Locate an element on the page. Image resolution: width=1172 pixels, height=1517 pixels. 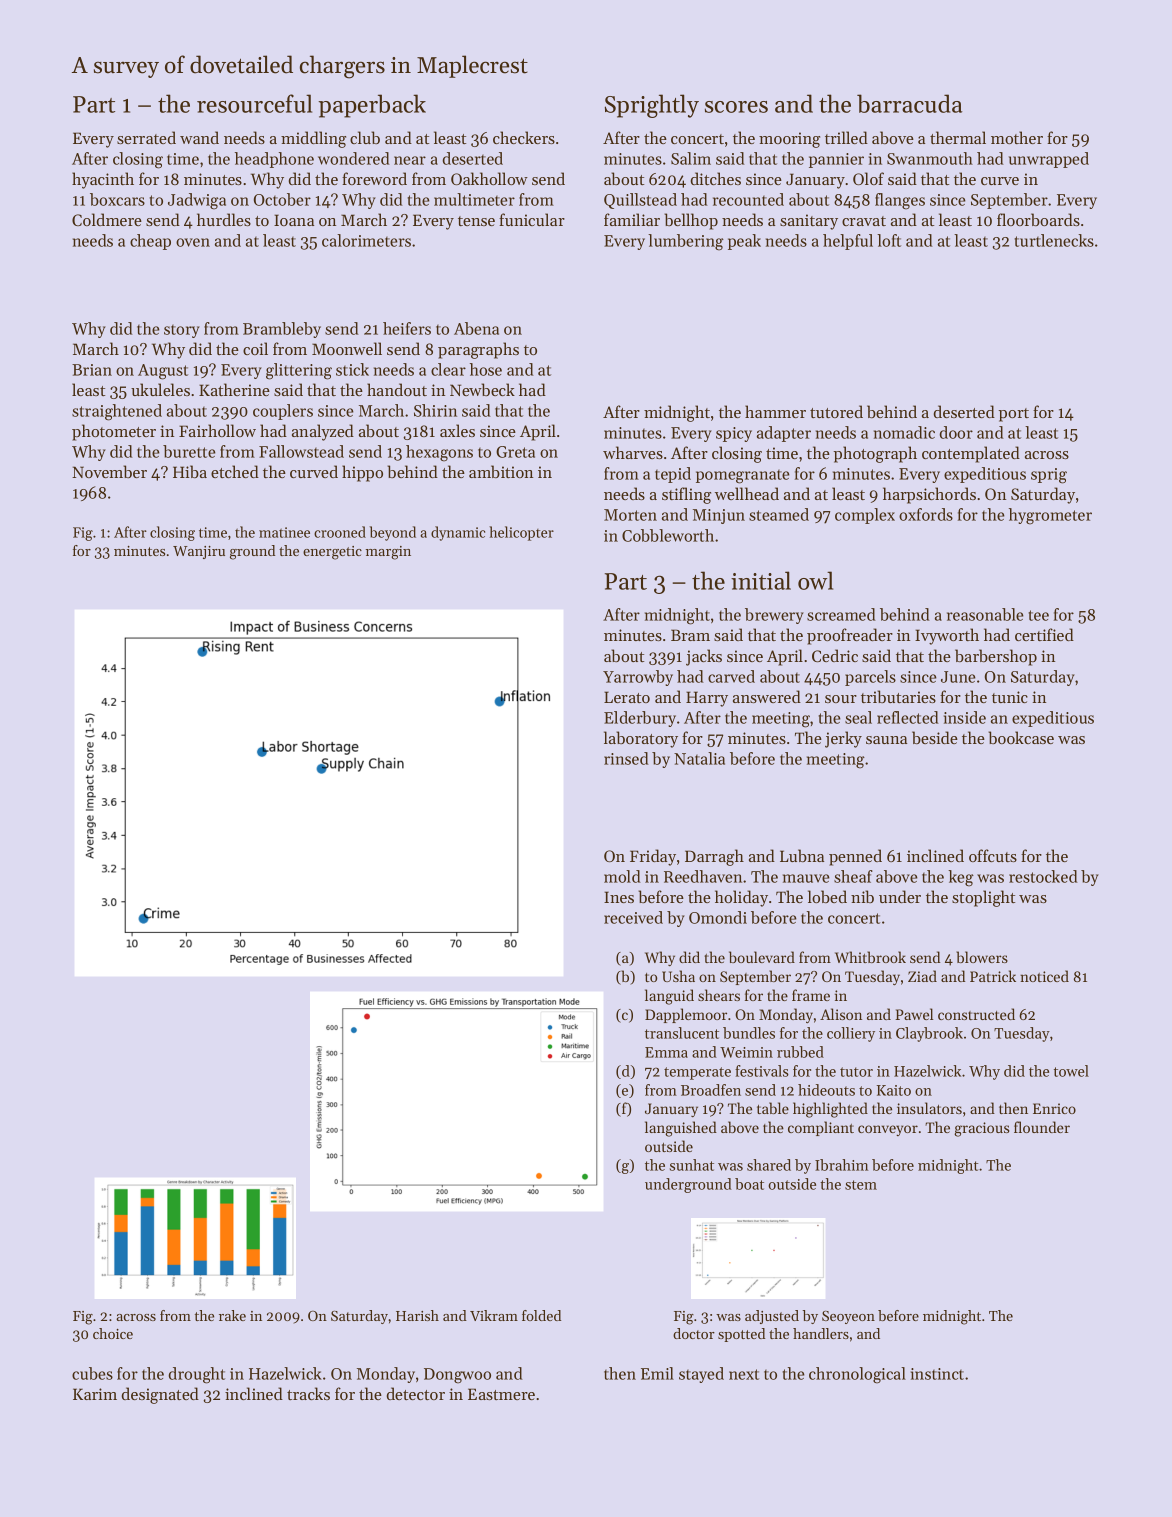
mold is located at coordinates (622, 876).
